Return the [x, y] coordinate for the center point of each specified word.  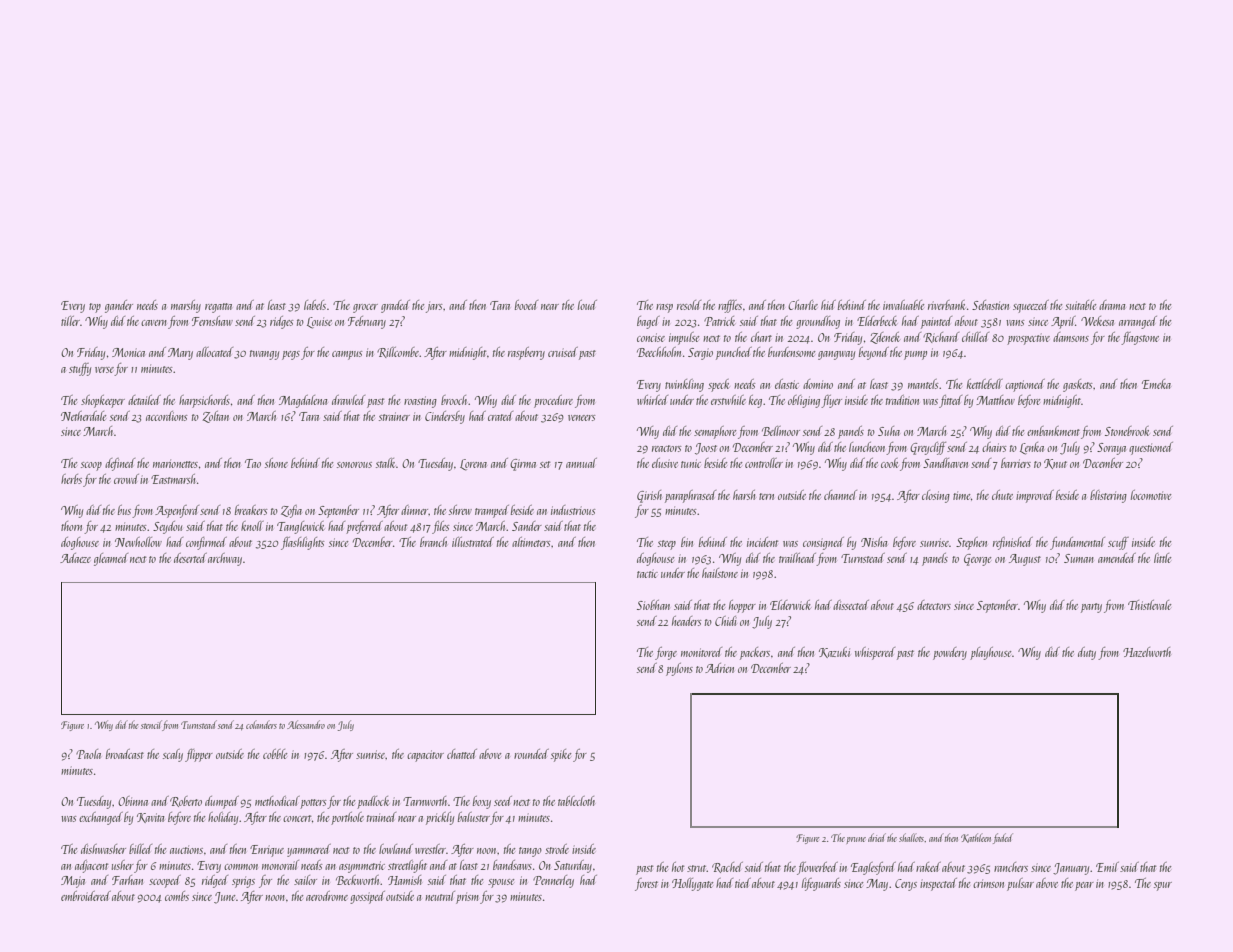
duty [1087, 653]
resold [689, 305]
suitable [1080, 305]
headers [686, 621]
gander [119, 306]
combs [177, 896]
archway [225, 559]
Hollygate [692, 884]
